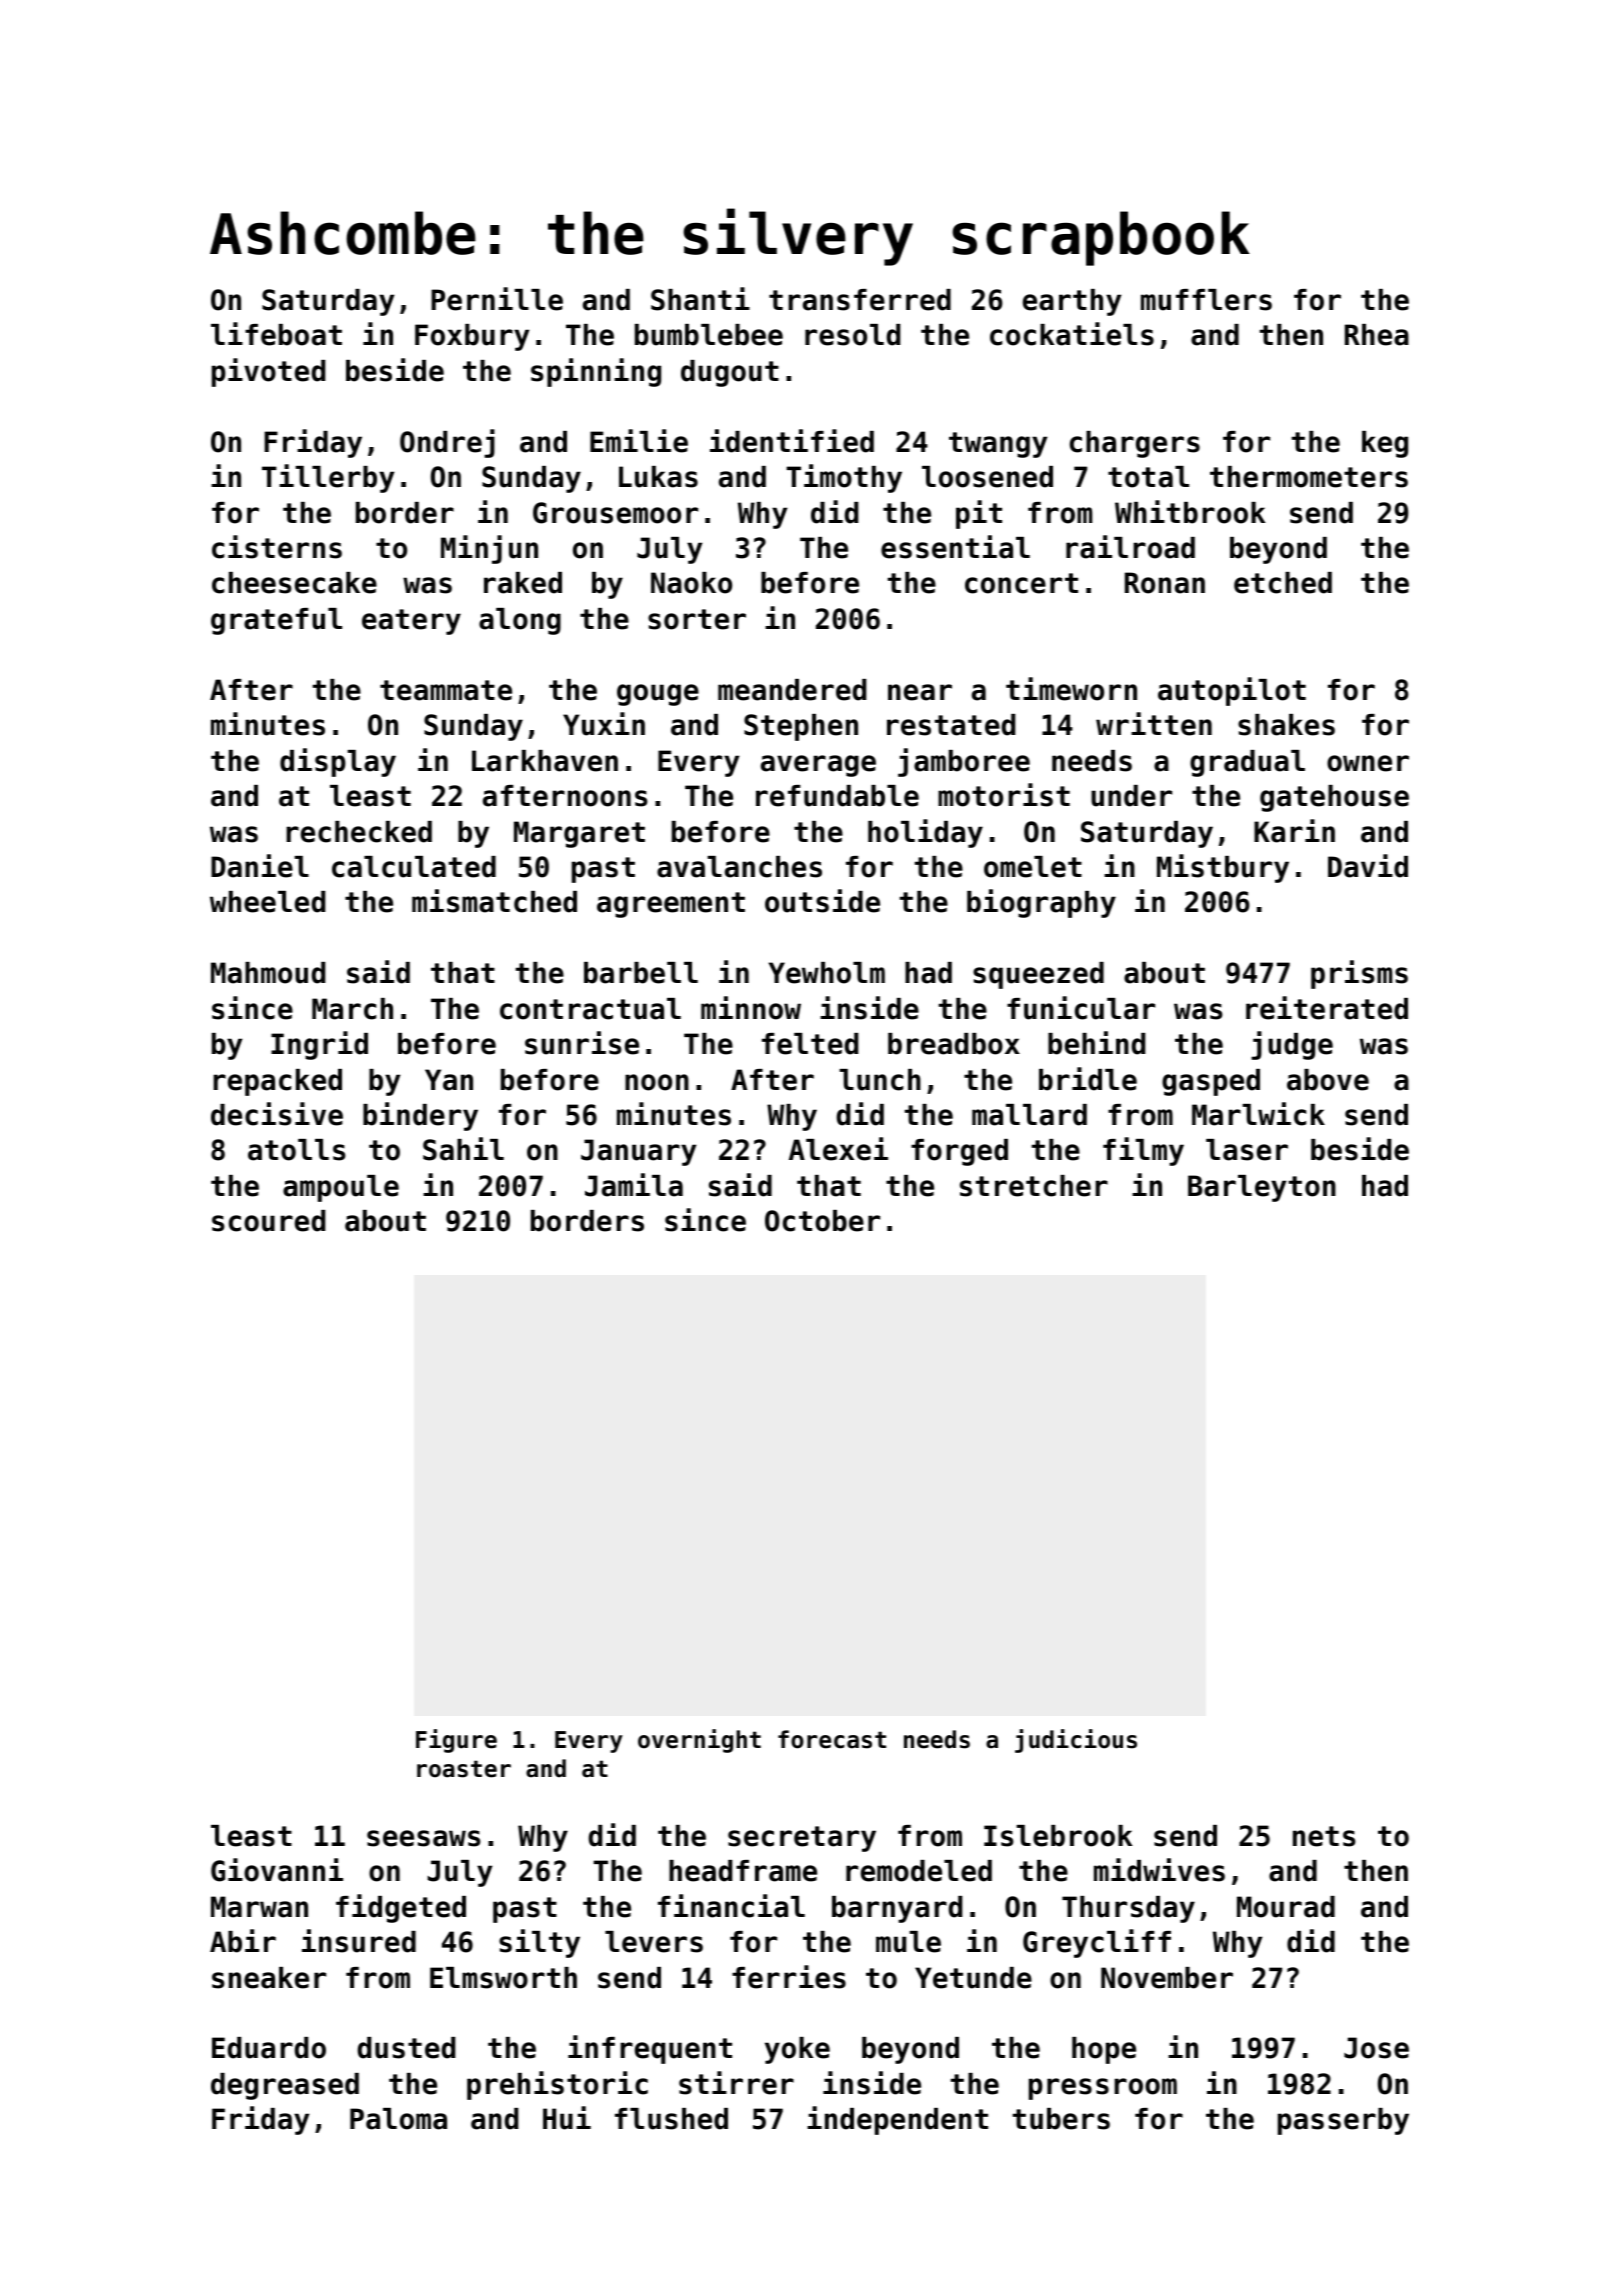  Describe the element at coordinates (1206, 300) in the page. I see `mufflers` at that location.
